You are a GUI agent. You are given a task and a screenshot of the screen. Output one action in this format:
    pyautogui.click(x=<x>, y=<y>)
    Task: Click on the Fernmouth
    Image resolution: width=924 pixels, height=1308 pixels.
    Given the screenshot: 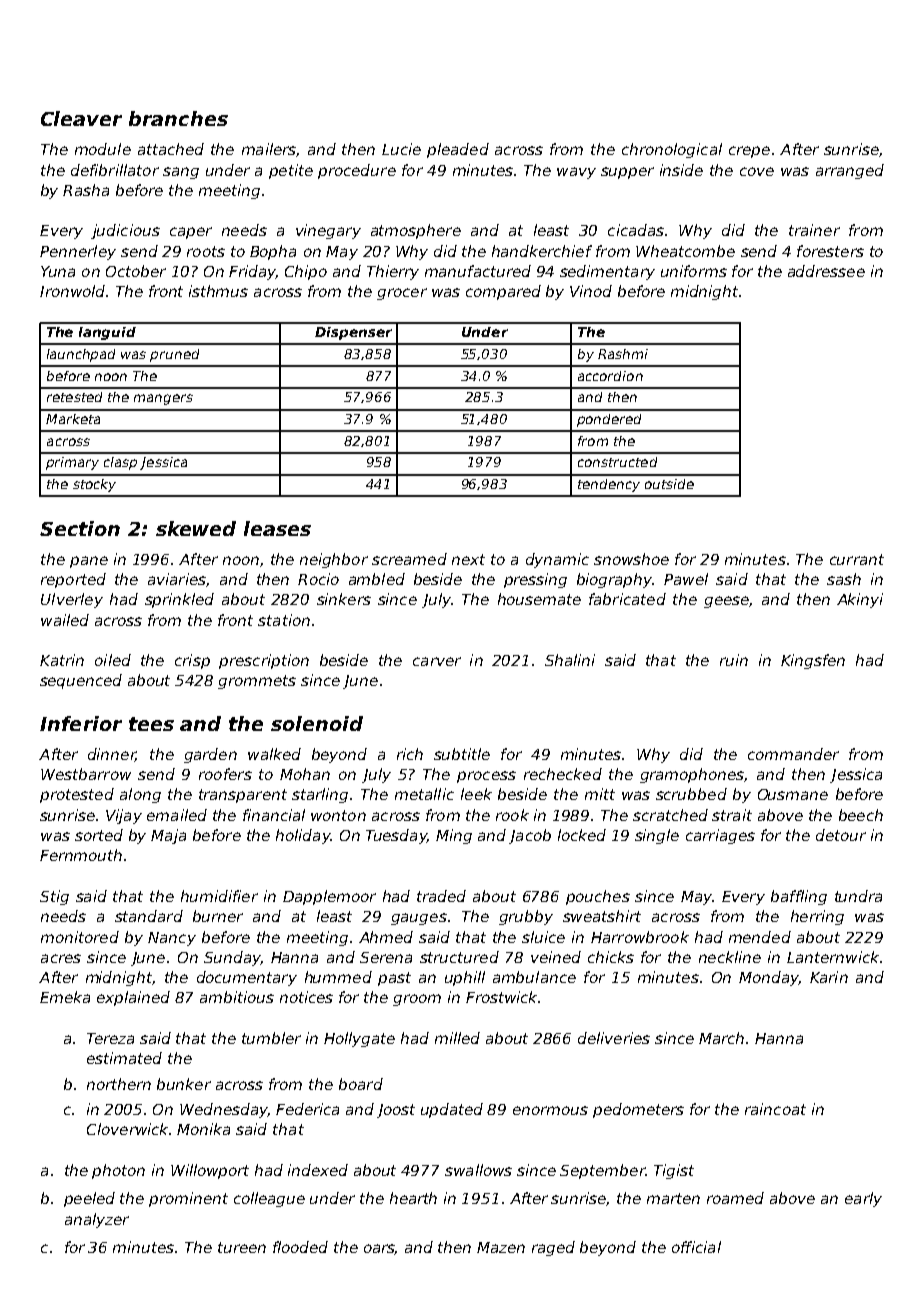 What is the action you would take?
    pyautogui.click(x=81, y=855)
